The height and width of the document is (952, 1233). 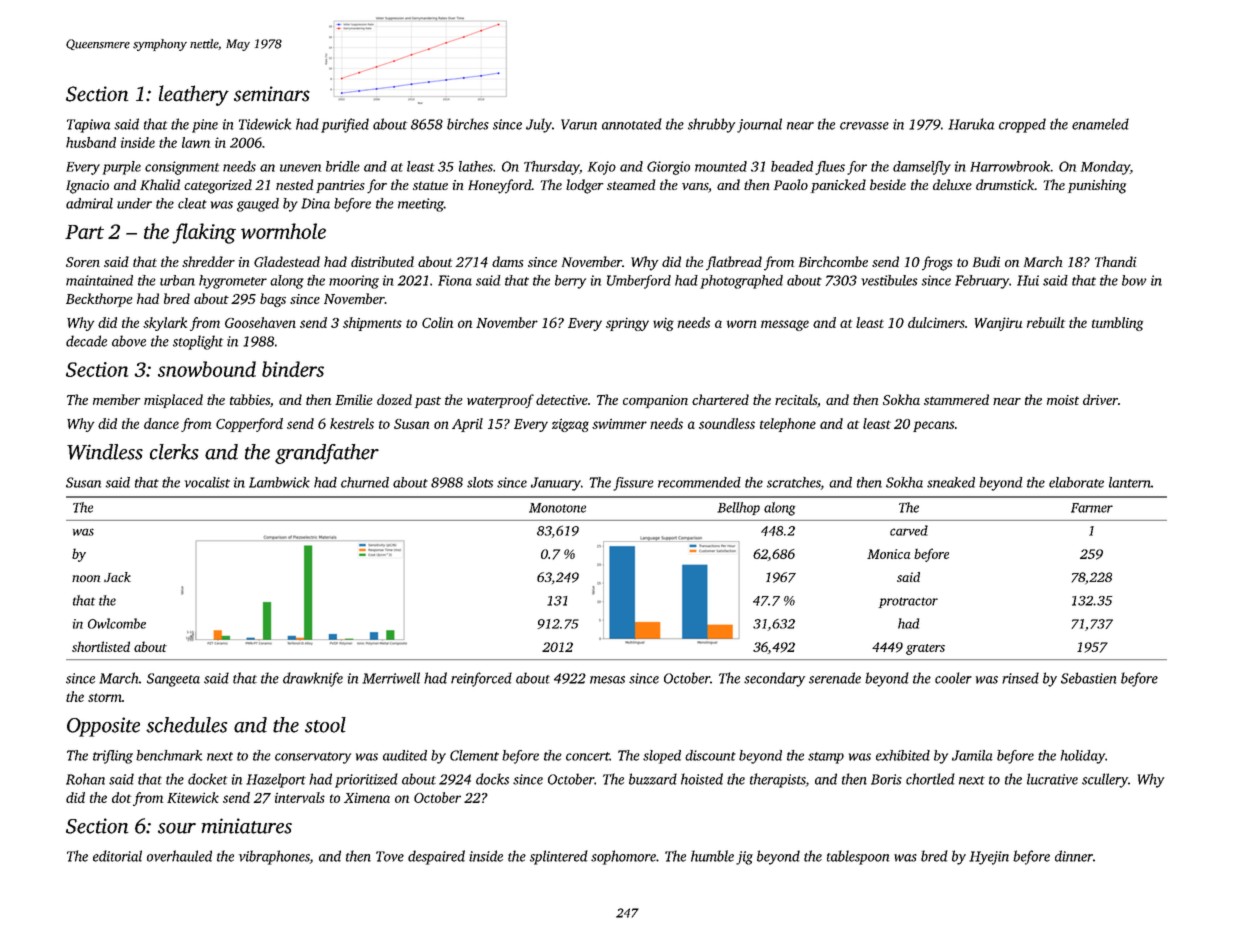 What do you see at coordinates (274, 857) in the document?
I see `vibraphones` at bounding box center [274, 857].
